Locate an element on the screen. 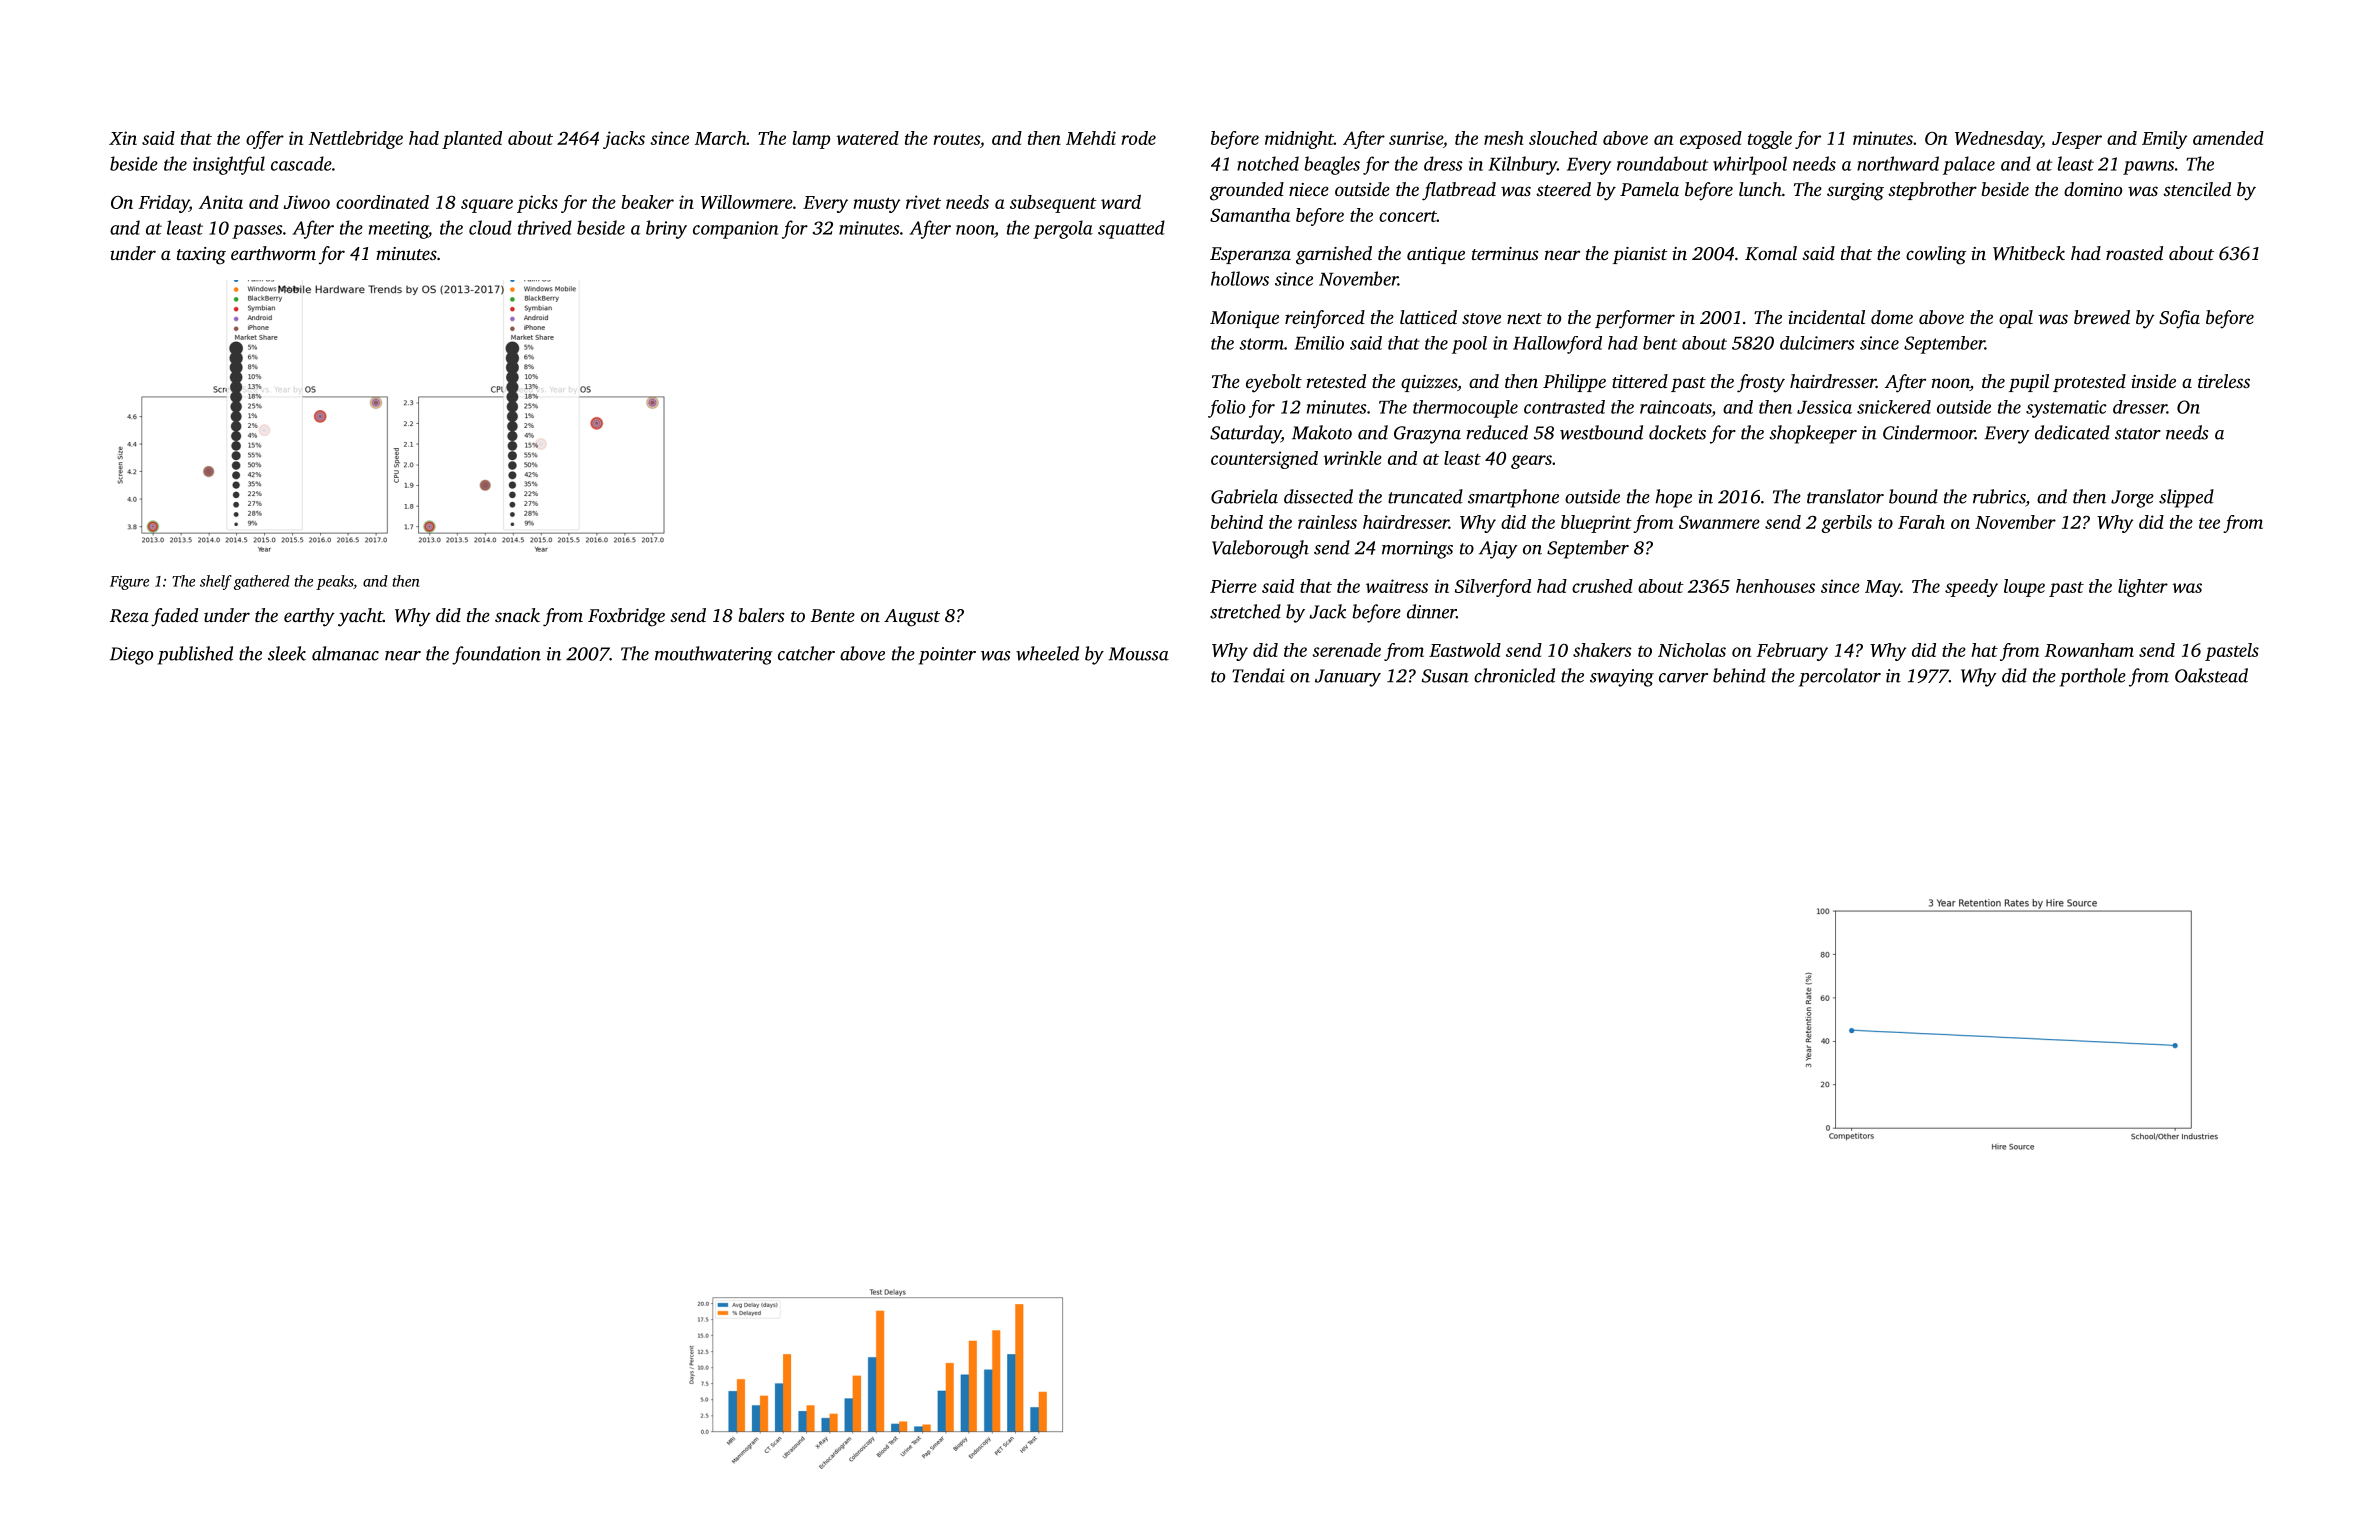  Valeborough is located at coordinates (1260, 549).
